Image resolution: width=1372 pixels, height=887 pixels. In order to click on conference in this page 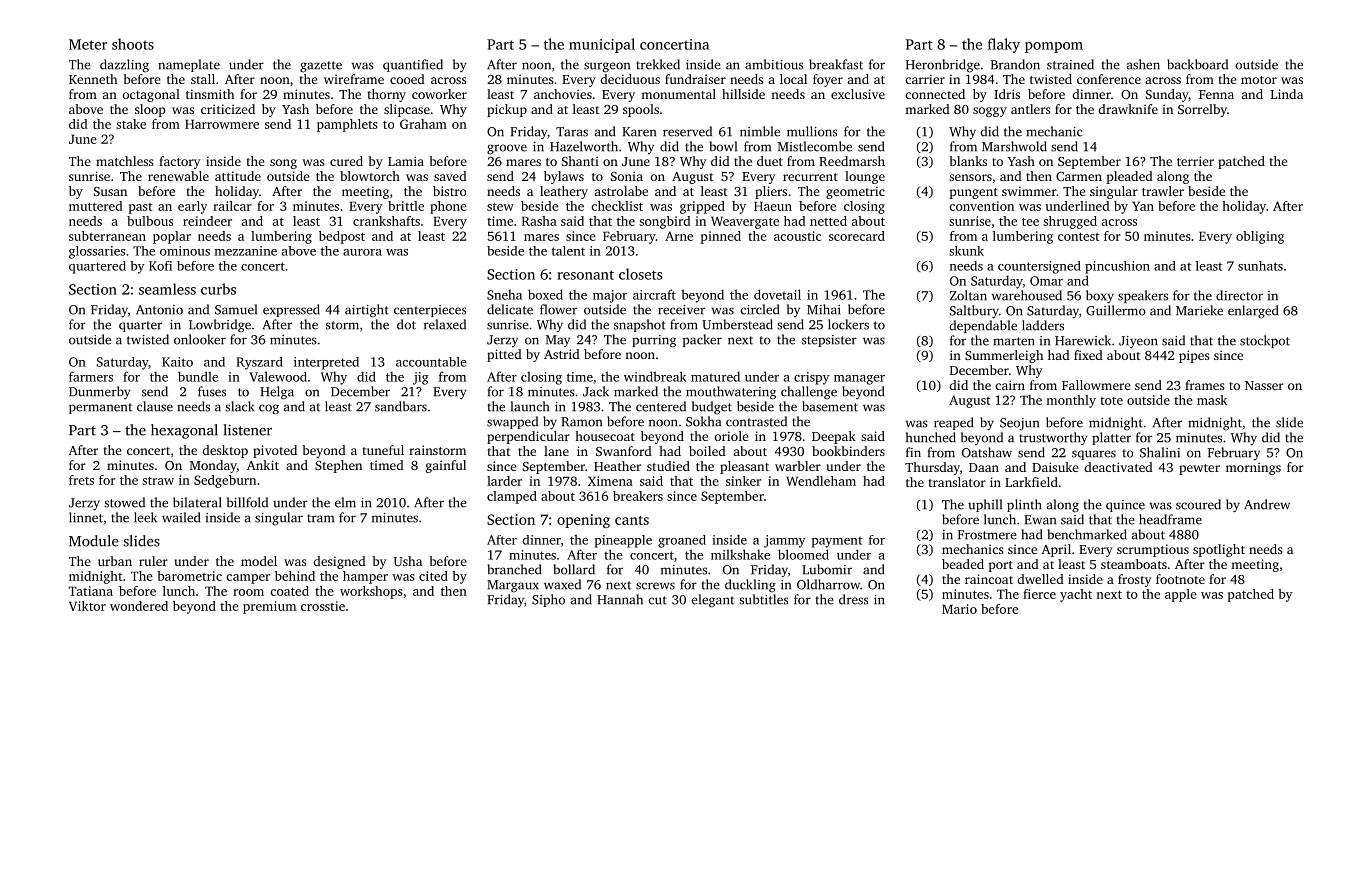, I will do `click(1109, 79)`.
